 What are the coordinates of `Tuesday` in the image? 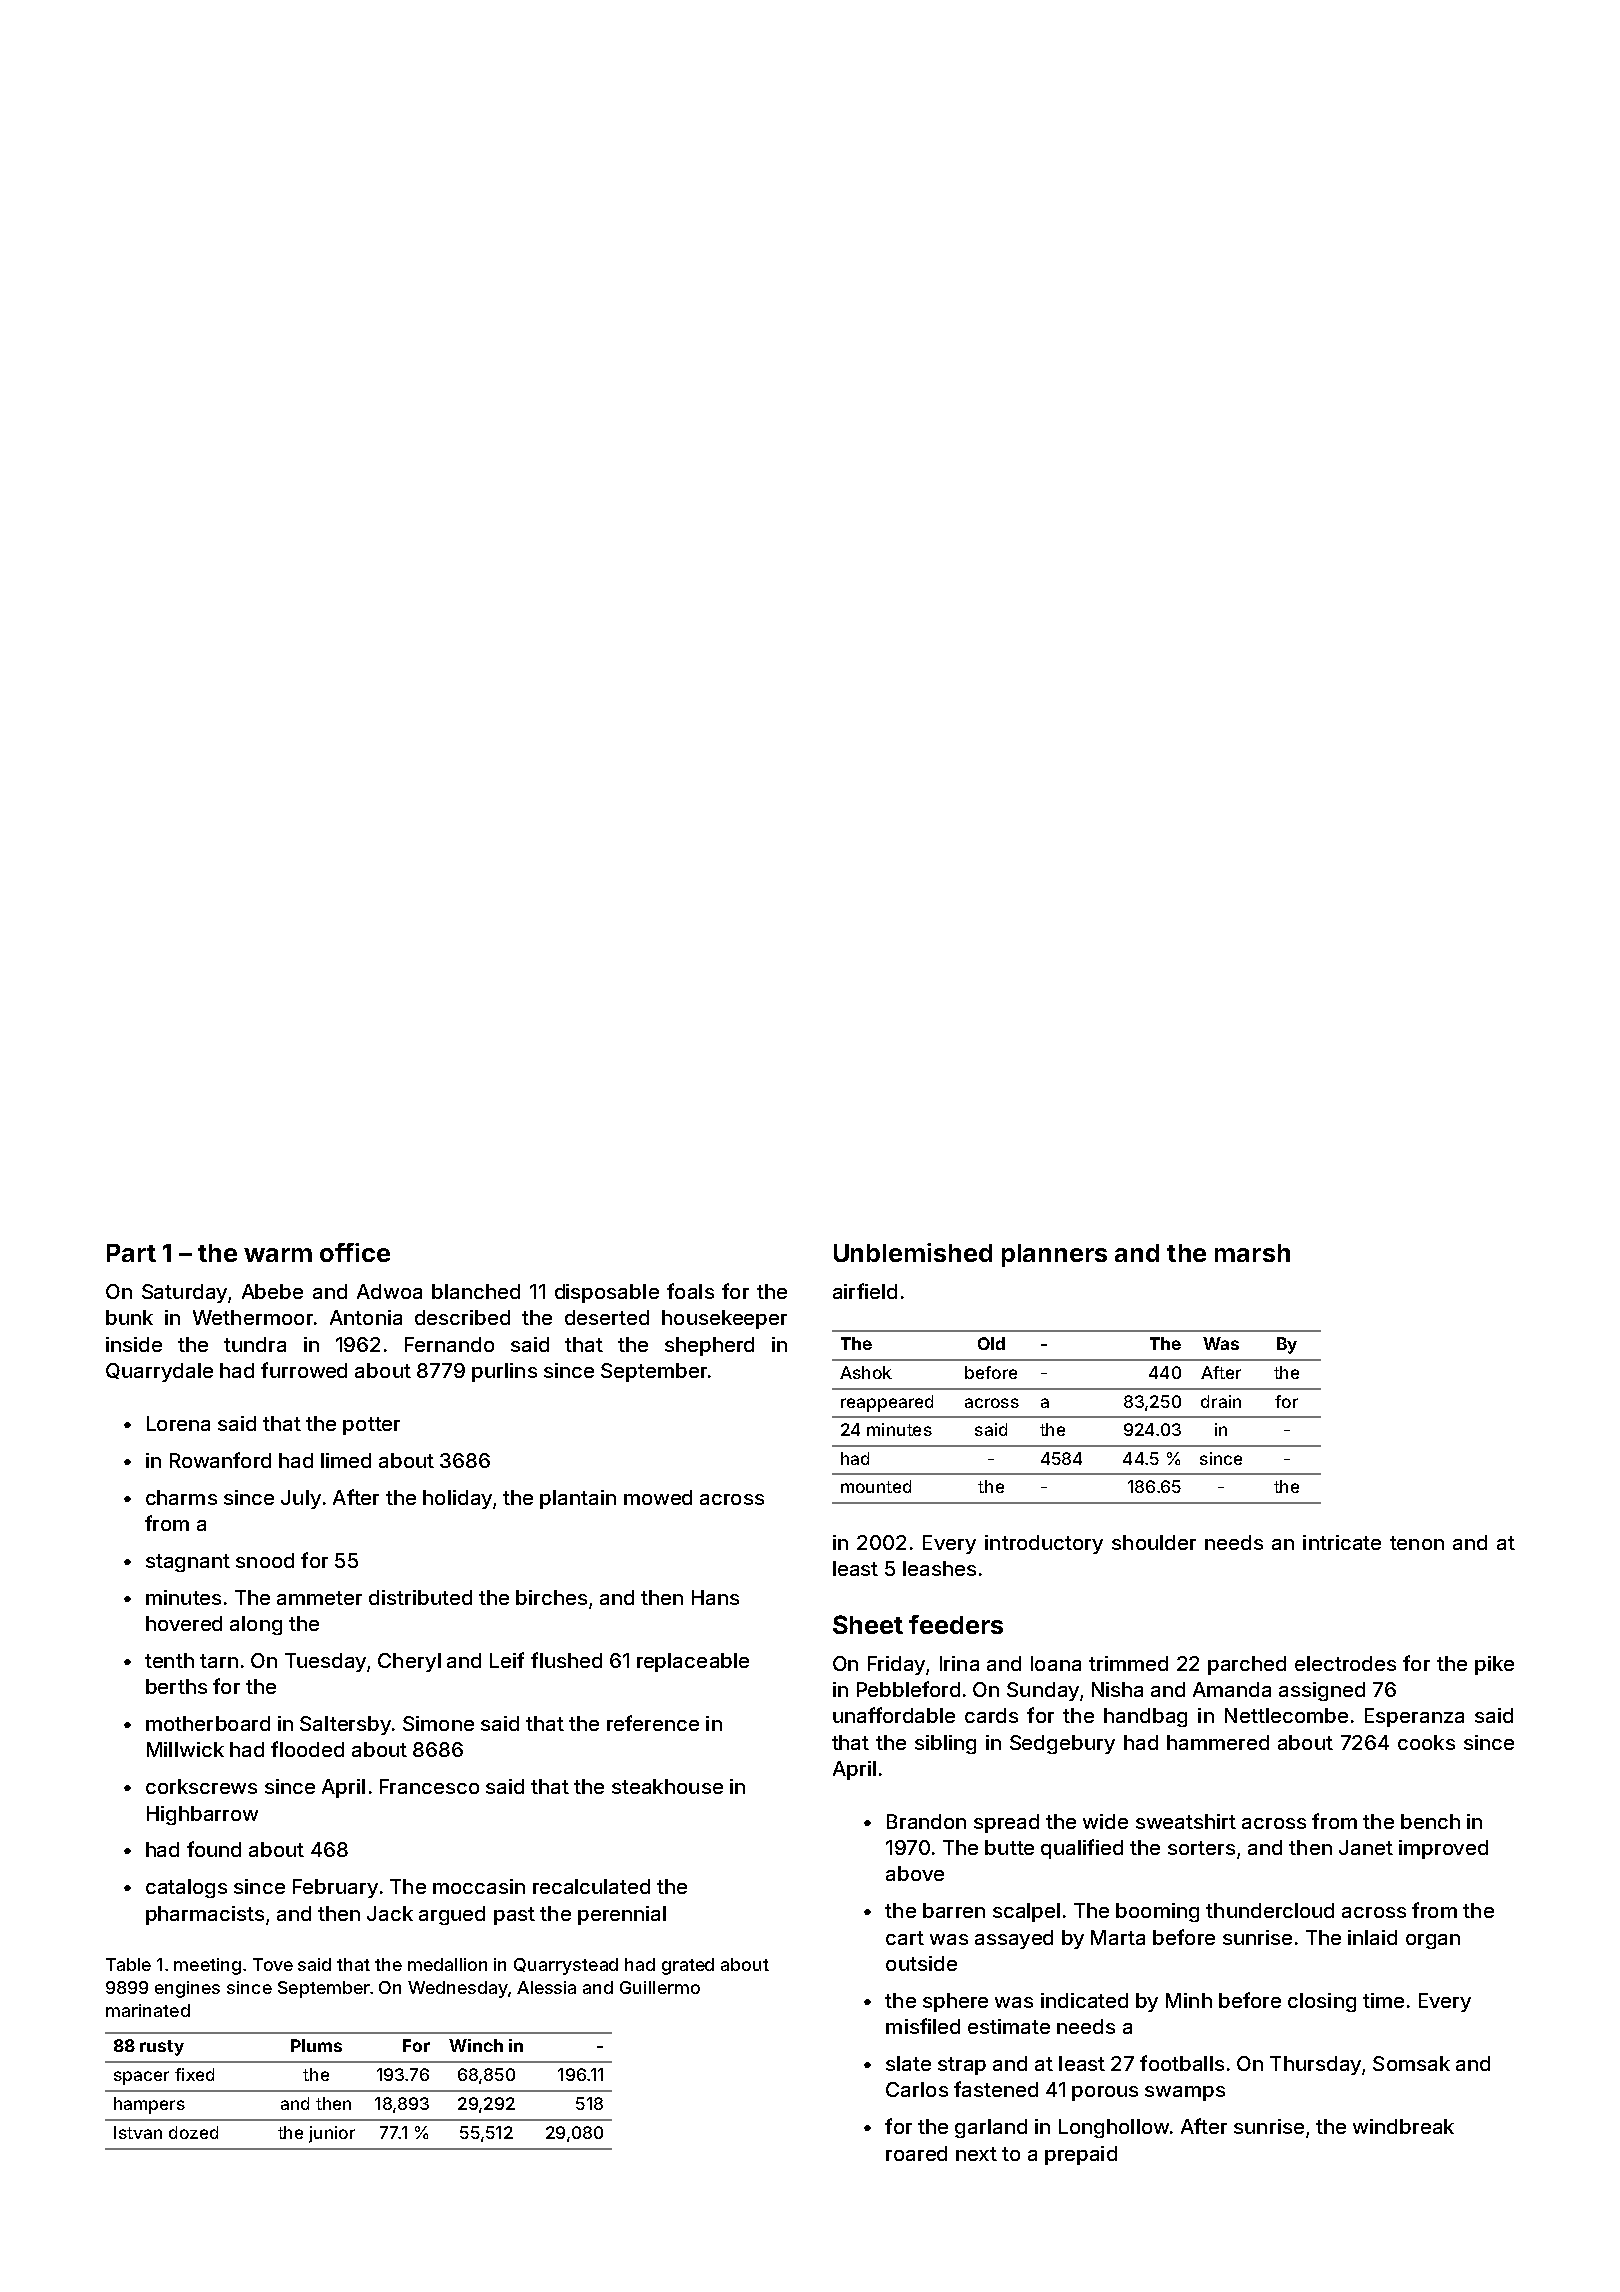 It's located at (325, 1662).
